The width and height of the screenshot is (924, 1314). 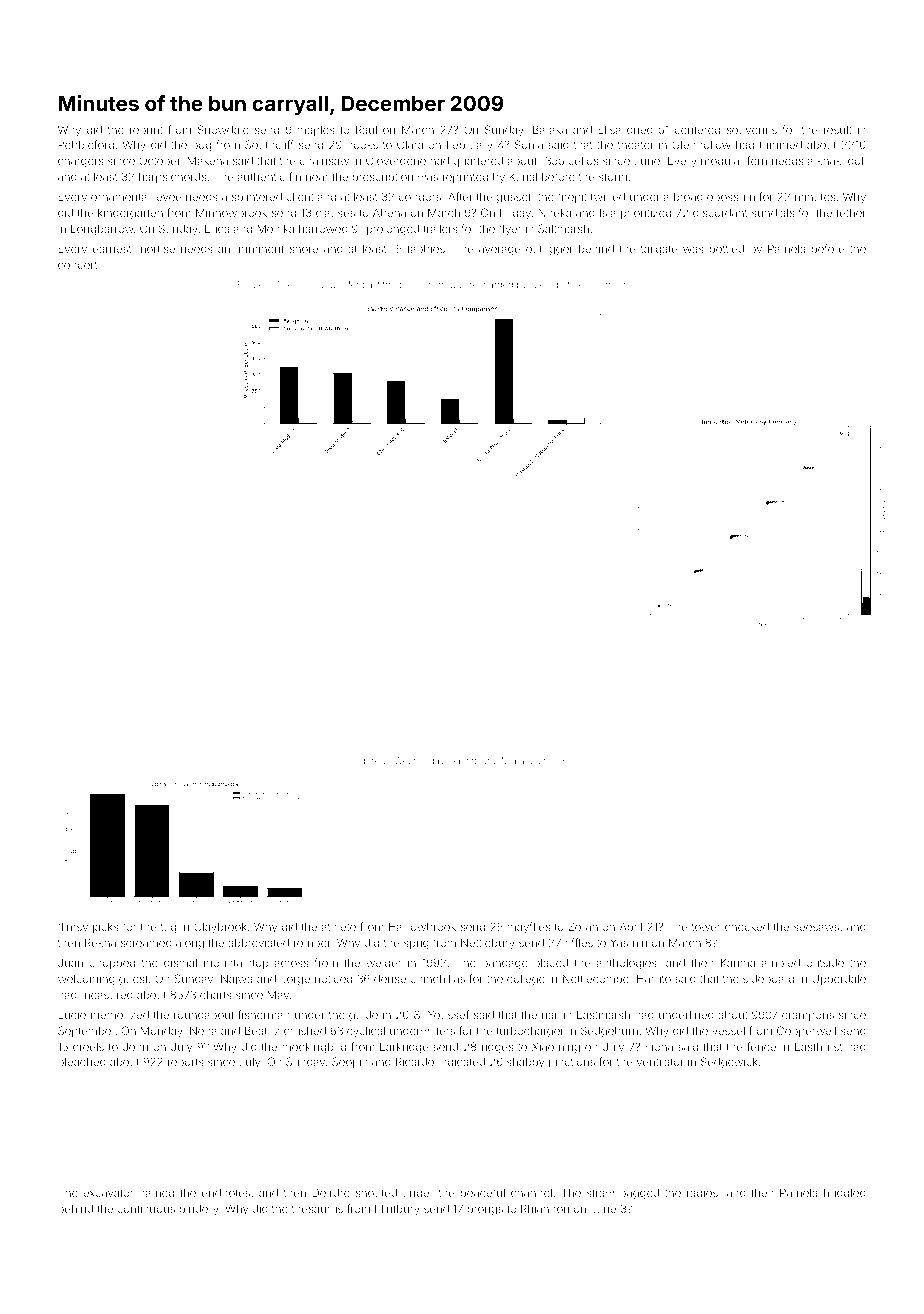 What do you see at coordinates (816, 927) in the screenshot?
I see `seesaws` at bounding box center [816, 927].
